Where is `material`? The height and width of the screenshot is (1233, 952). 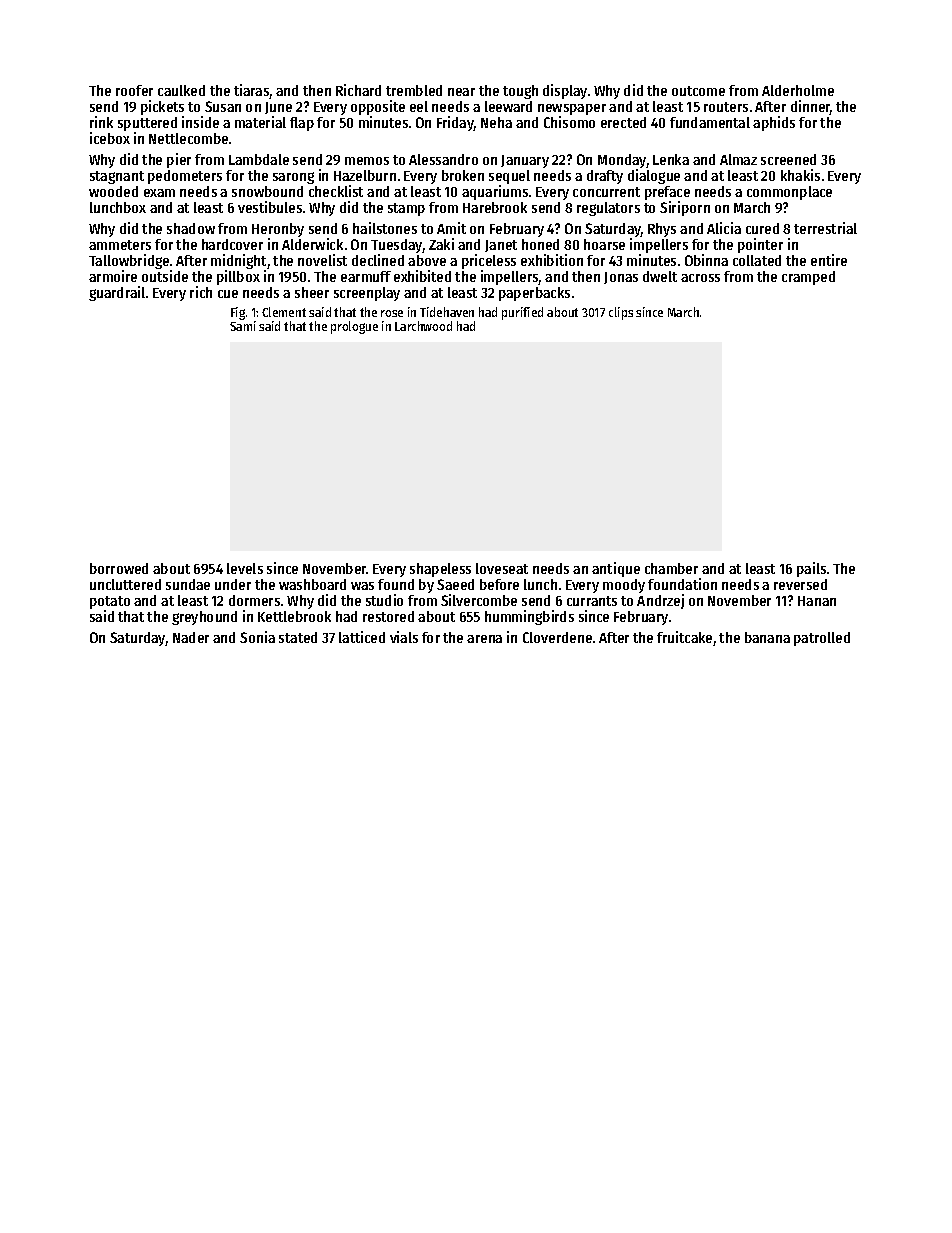 material is located at coordinates (260, 122).
